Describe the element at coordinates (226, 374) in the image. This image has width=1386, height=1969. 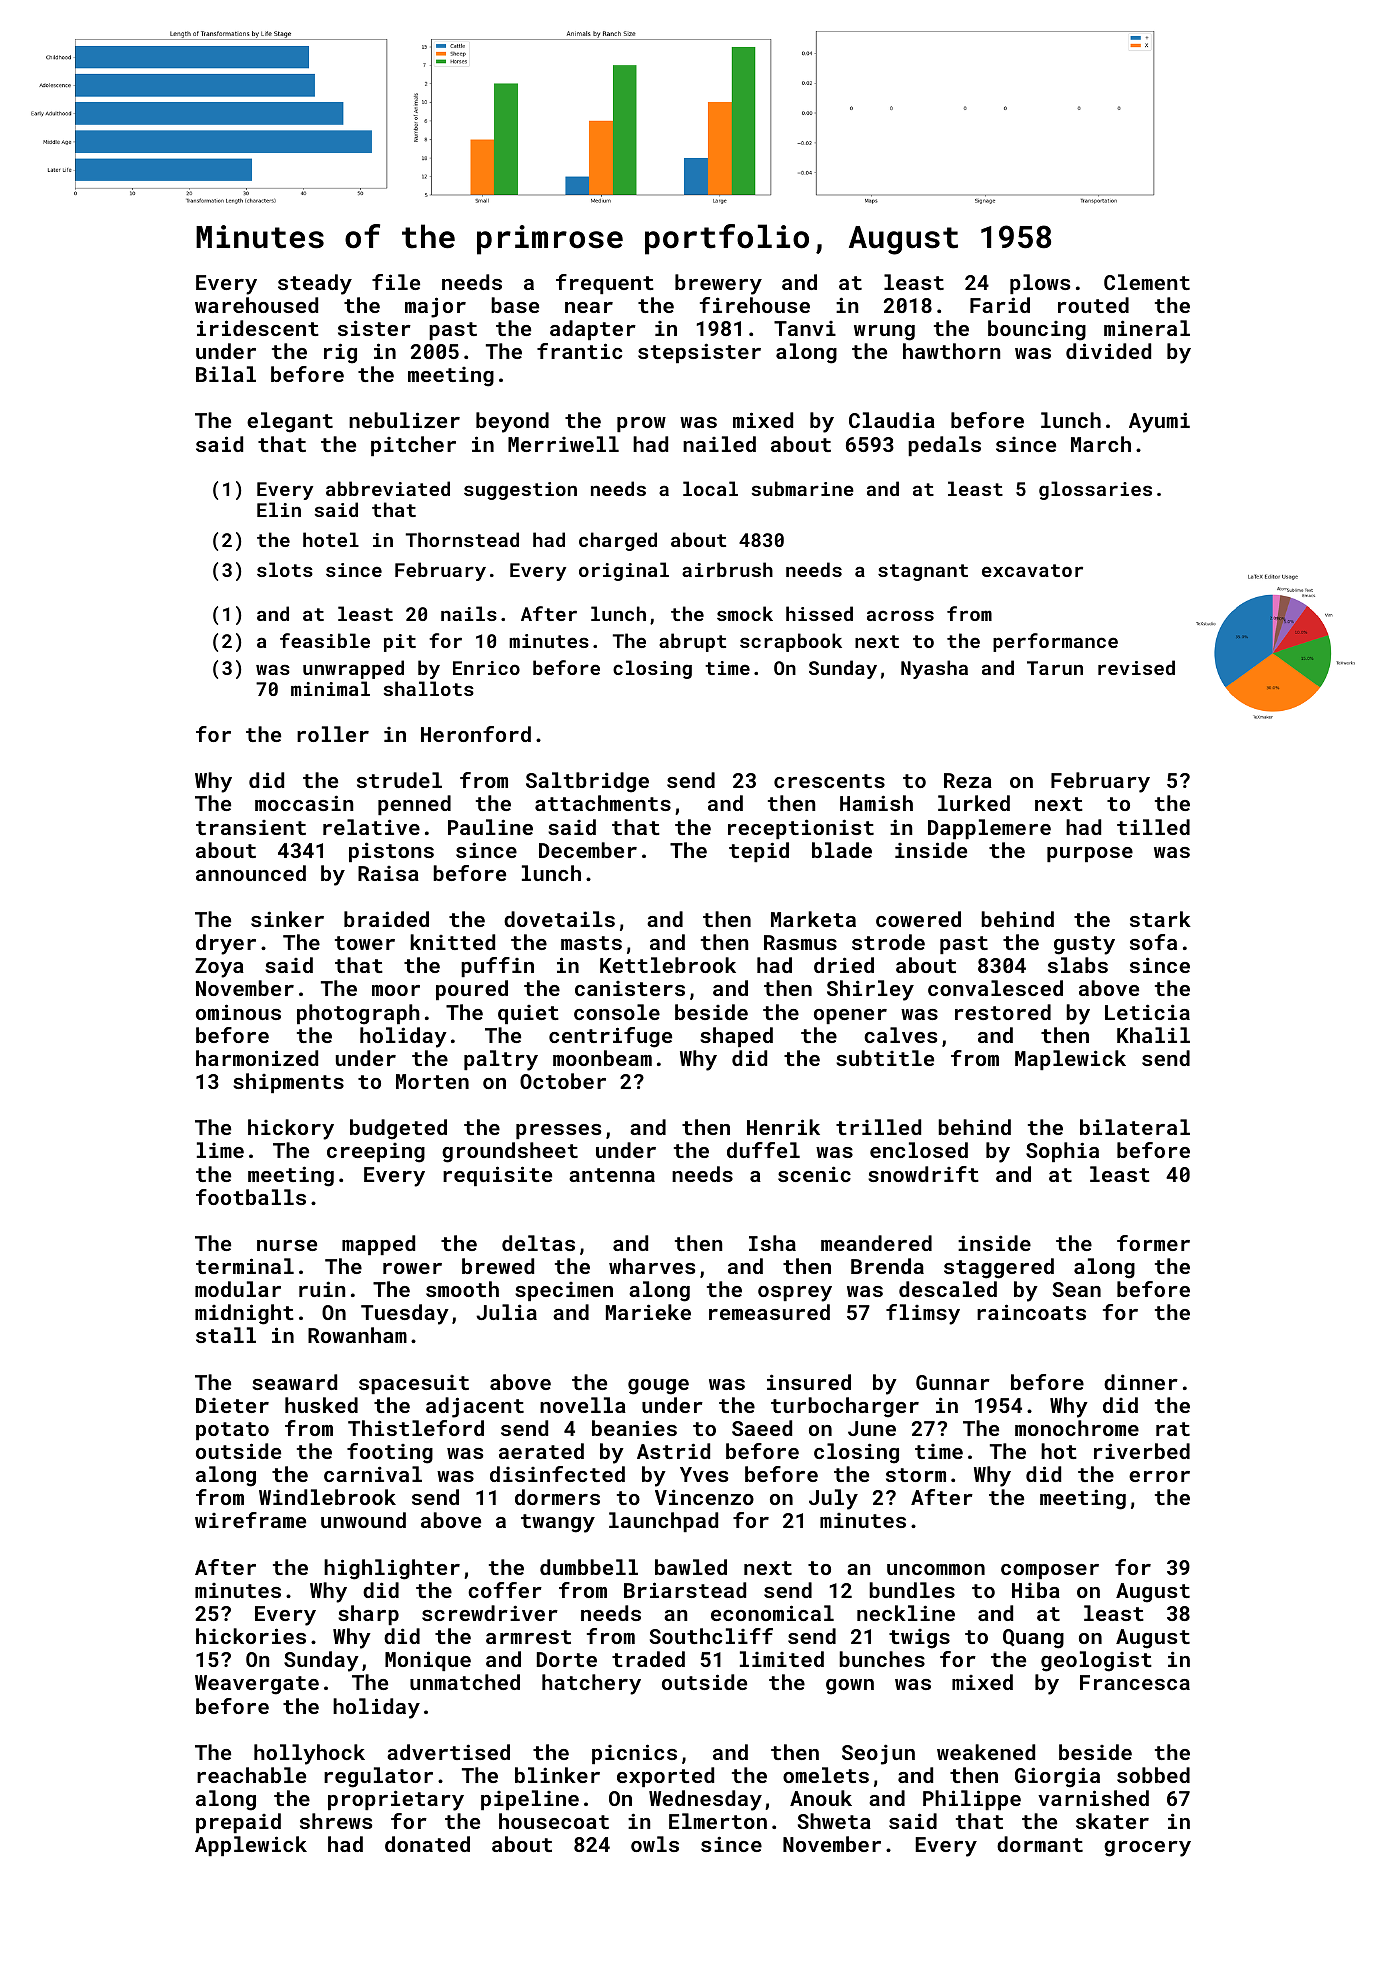
I see `Bilal` at that location.
